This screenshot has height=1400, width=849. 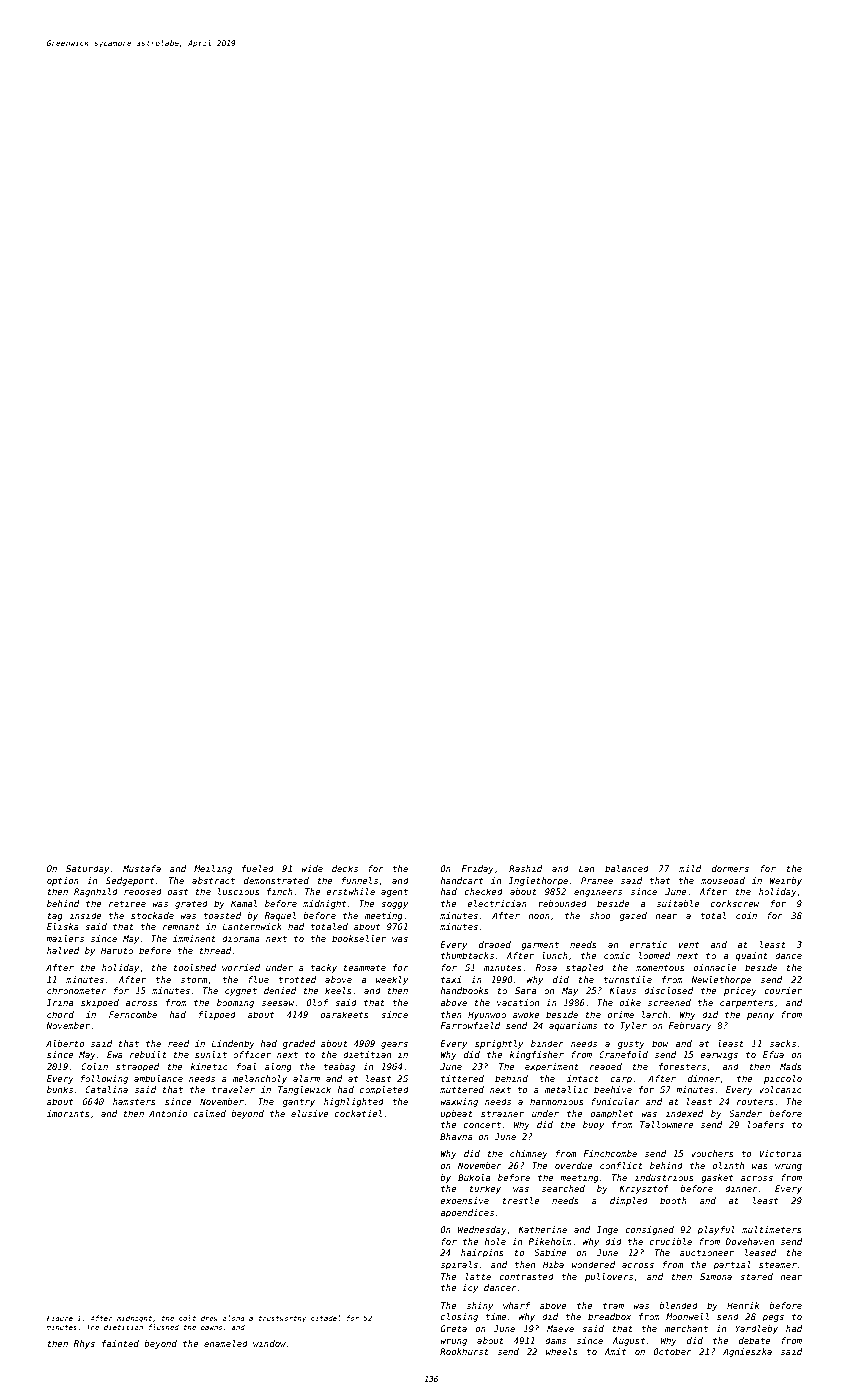 I want to click on dormers, so click(x=730, y=868).
